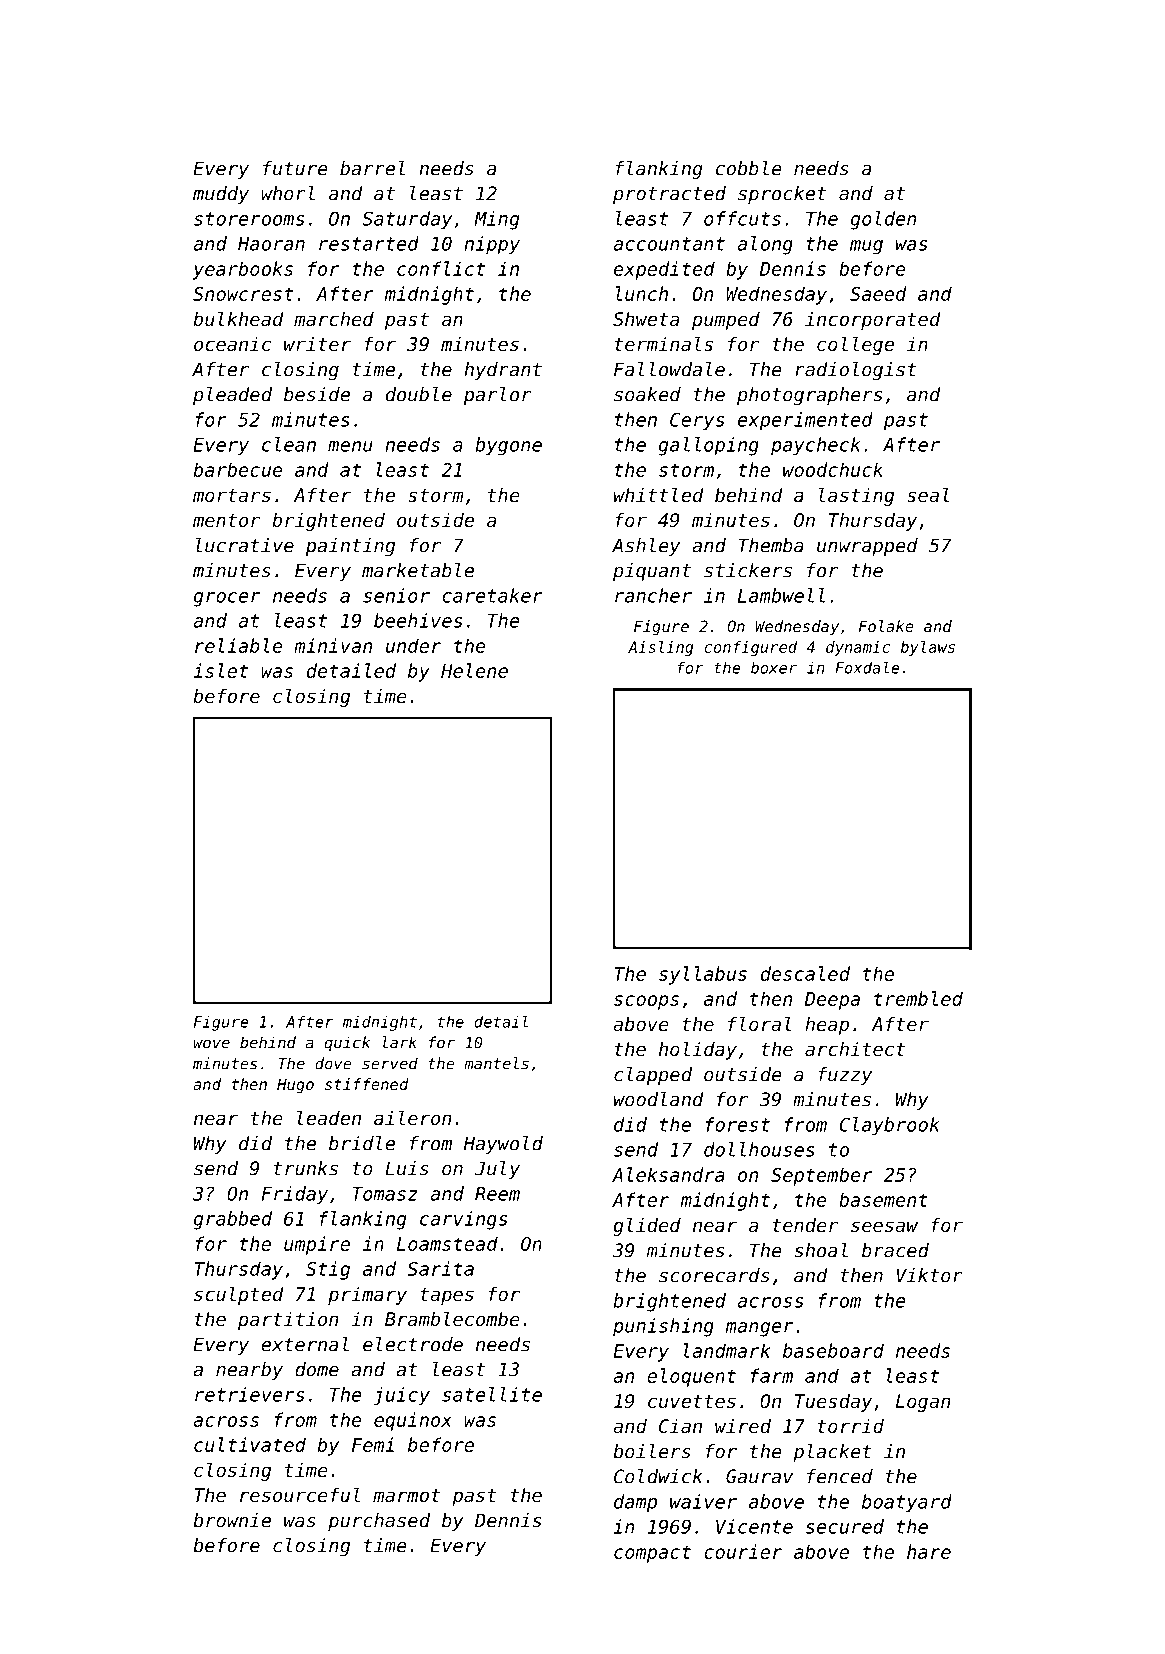  Describe the element at coordinates (232, 1220) in the page. I see `grabbed` at that location.
